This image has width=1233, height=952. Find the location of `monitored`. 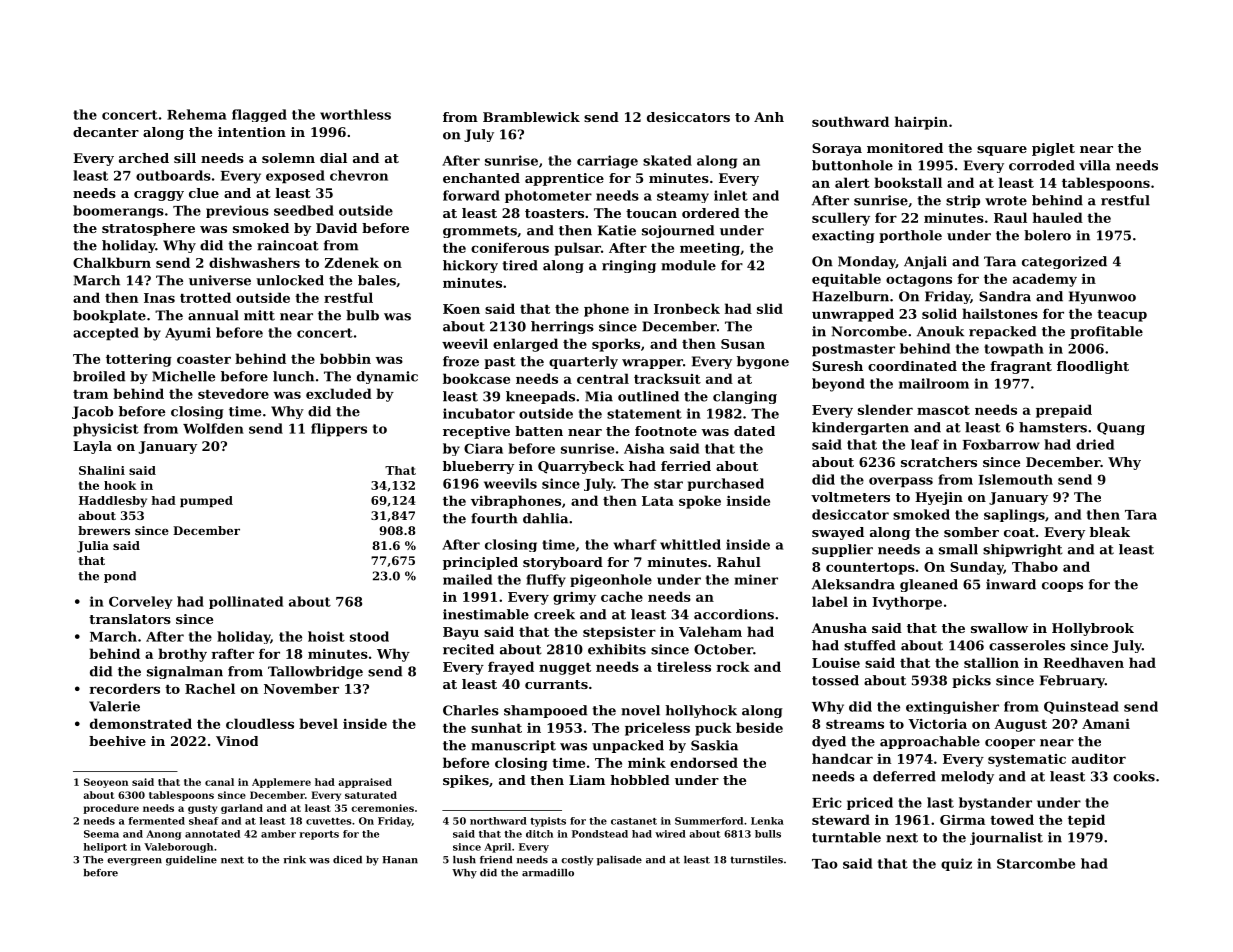

monitored is located at coordinates (905, 148).
